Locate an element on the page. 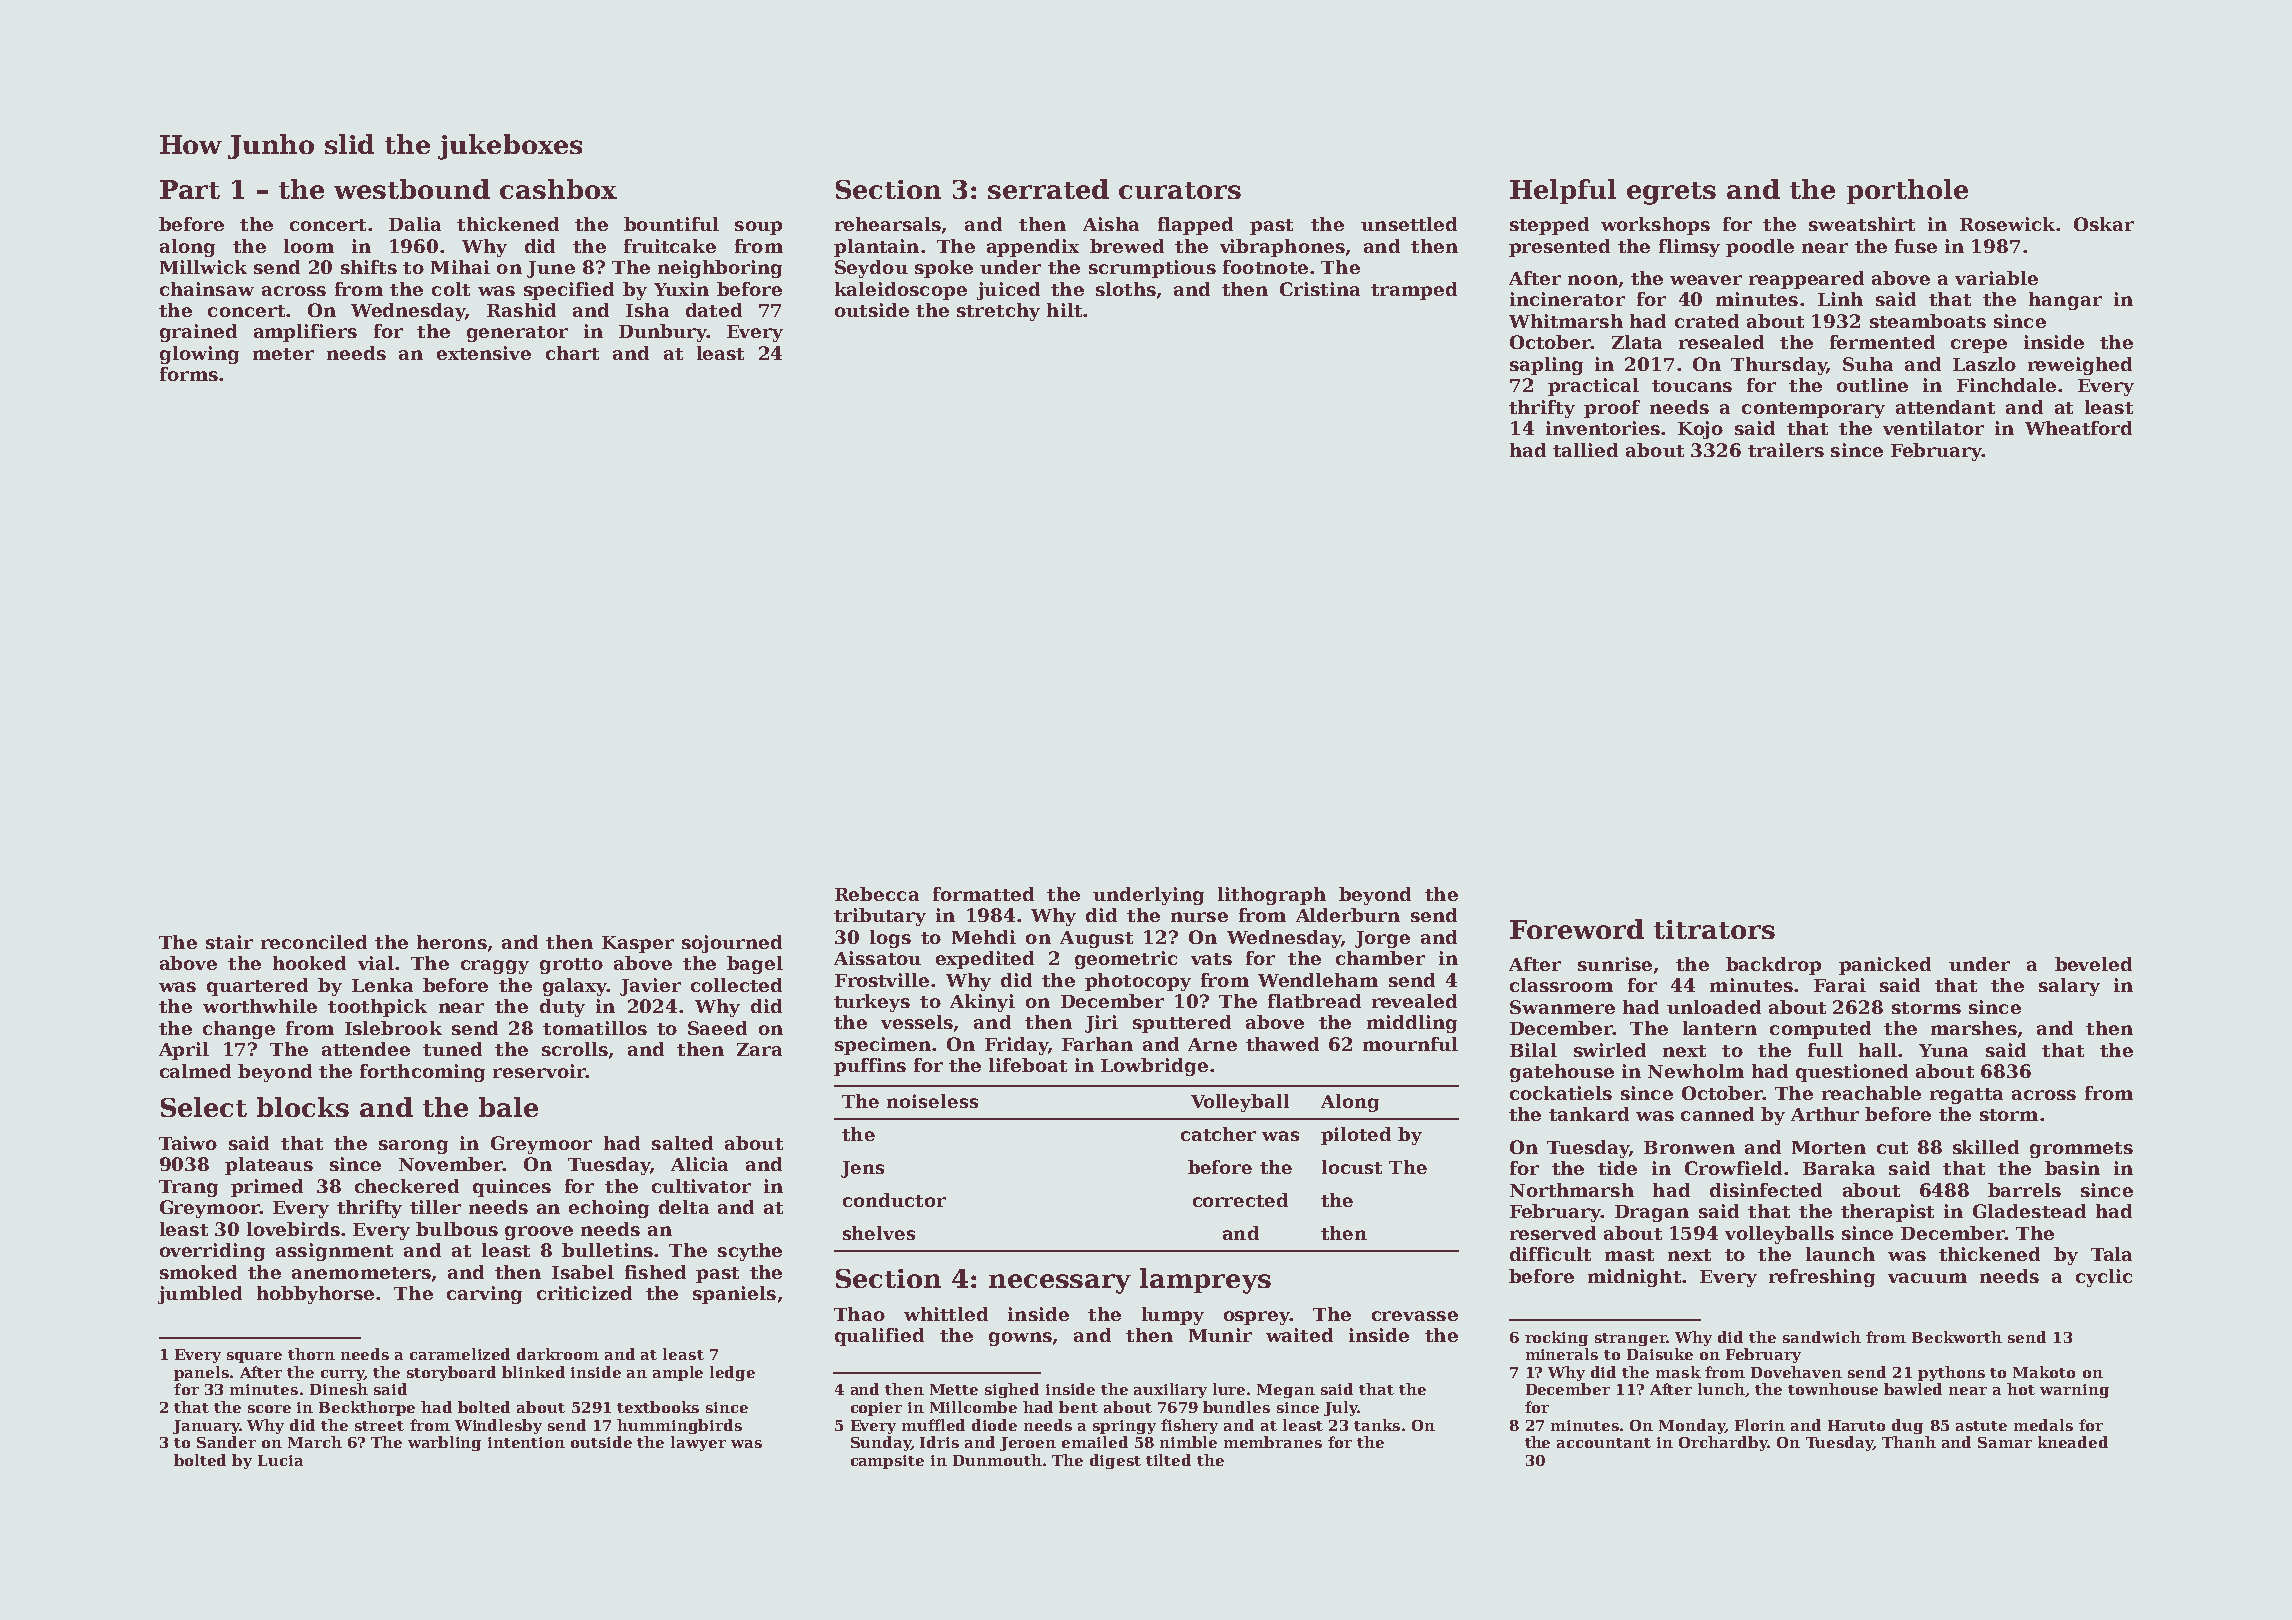 The image size is (2292, 1620). corrected is located at coordinates (1240, 1200).
